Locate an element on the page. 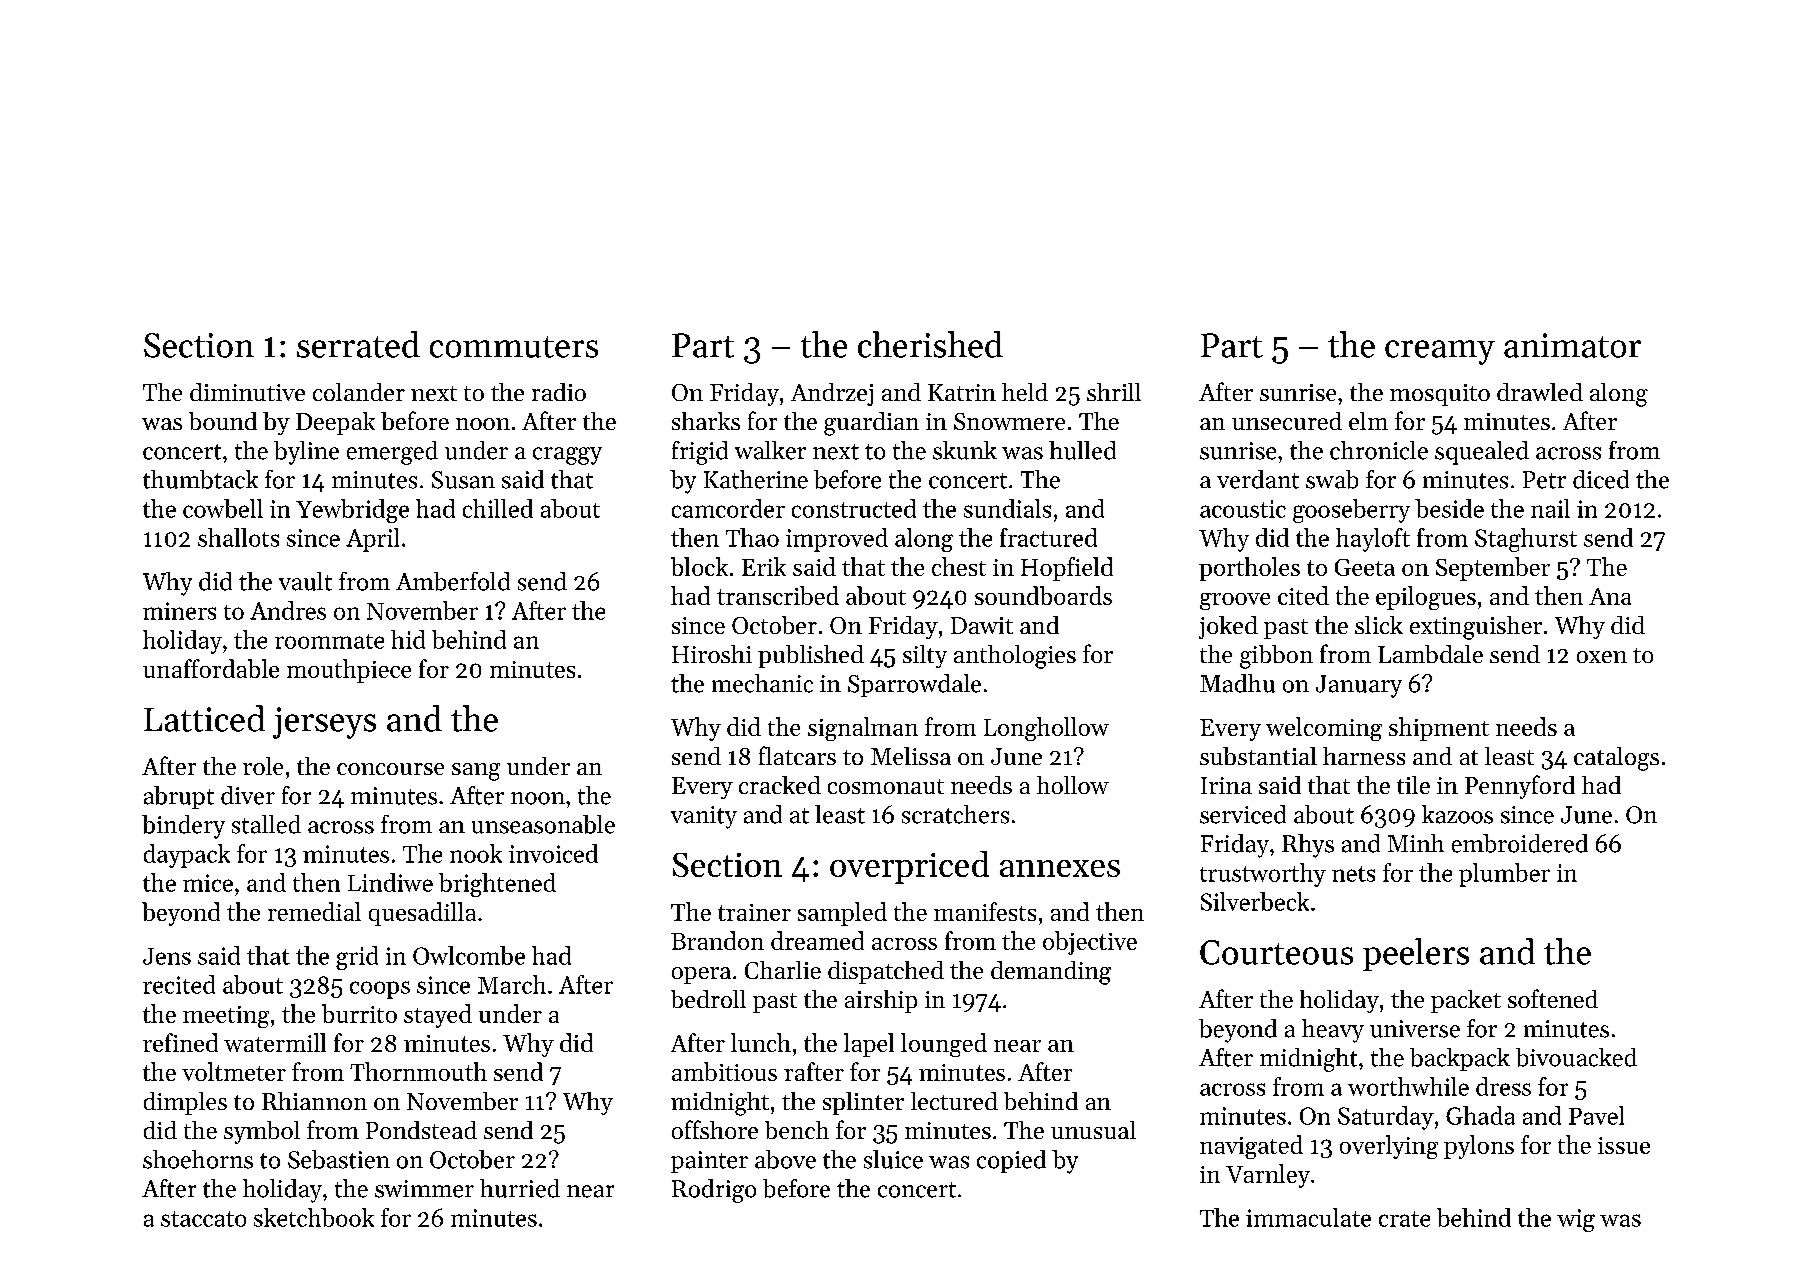 Image resolution: width=1816 pixels, height=1284 pixels. lounged is located at coordinates (944, 1045).
